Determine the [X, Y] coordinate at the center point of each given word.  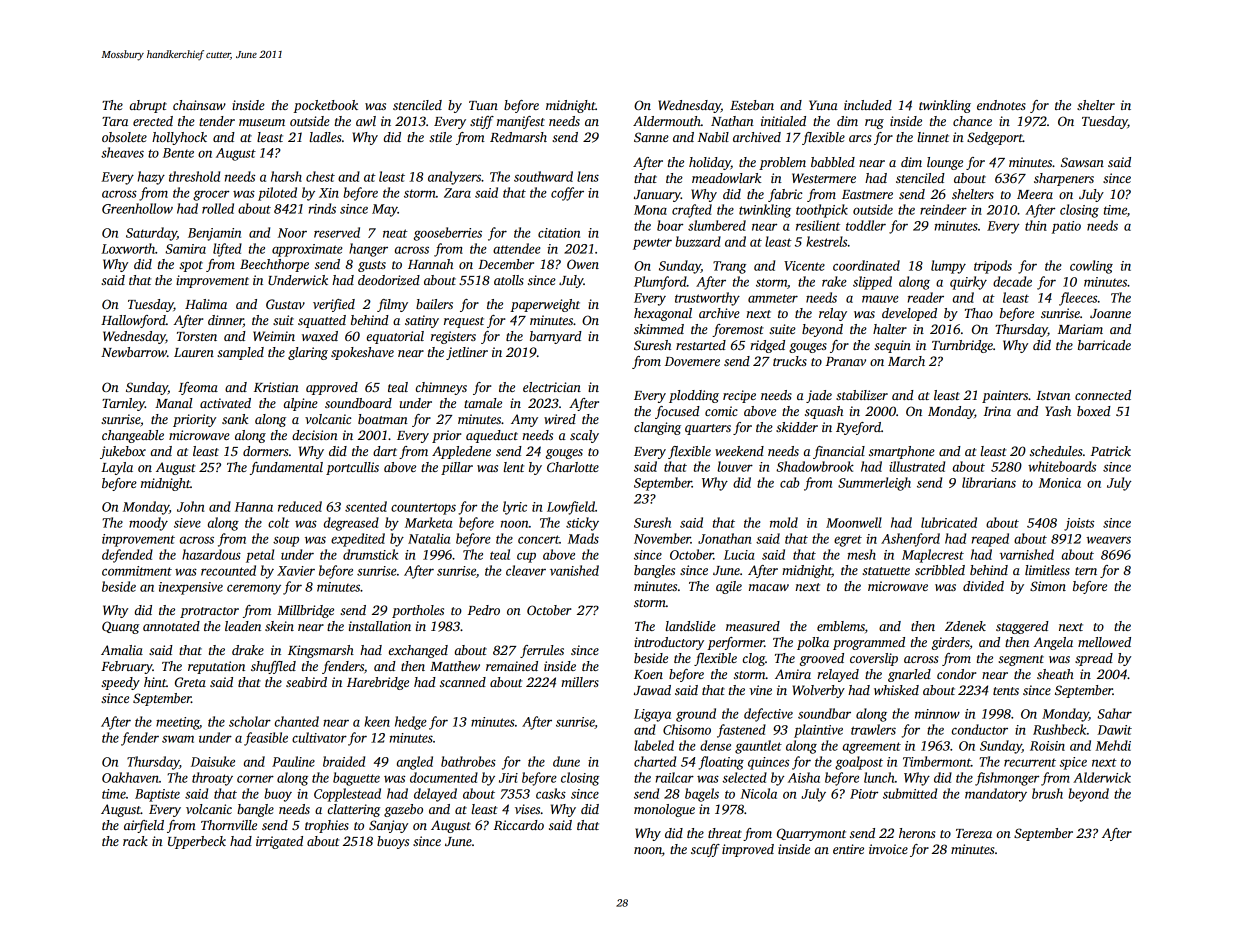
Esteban [752, 105]
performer [735, 643]
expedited [358, 540]
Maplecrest [933, 556]
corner [255, 779]
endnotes [1001, 105]
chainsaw [199, 105]
